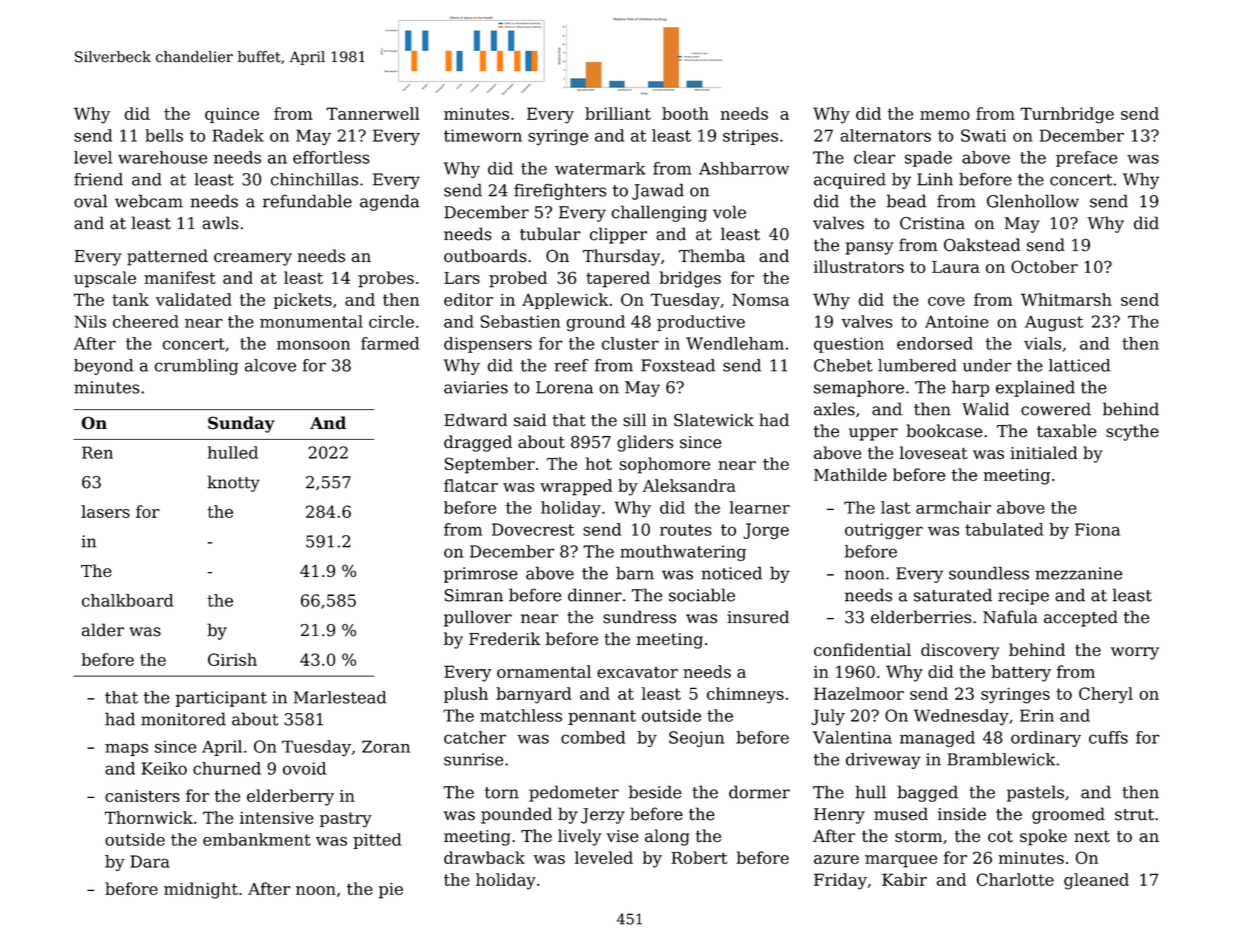  I want to click on probes, so click(386, 279).
